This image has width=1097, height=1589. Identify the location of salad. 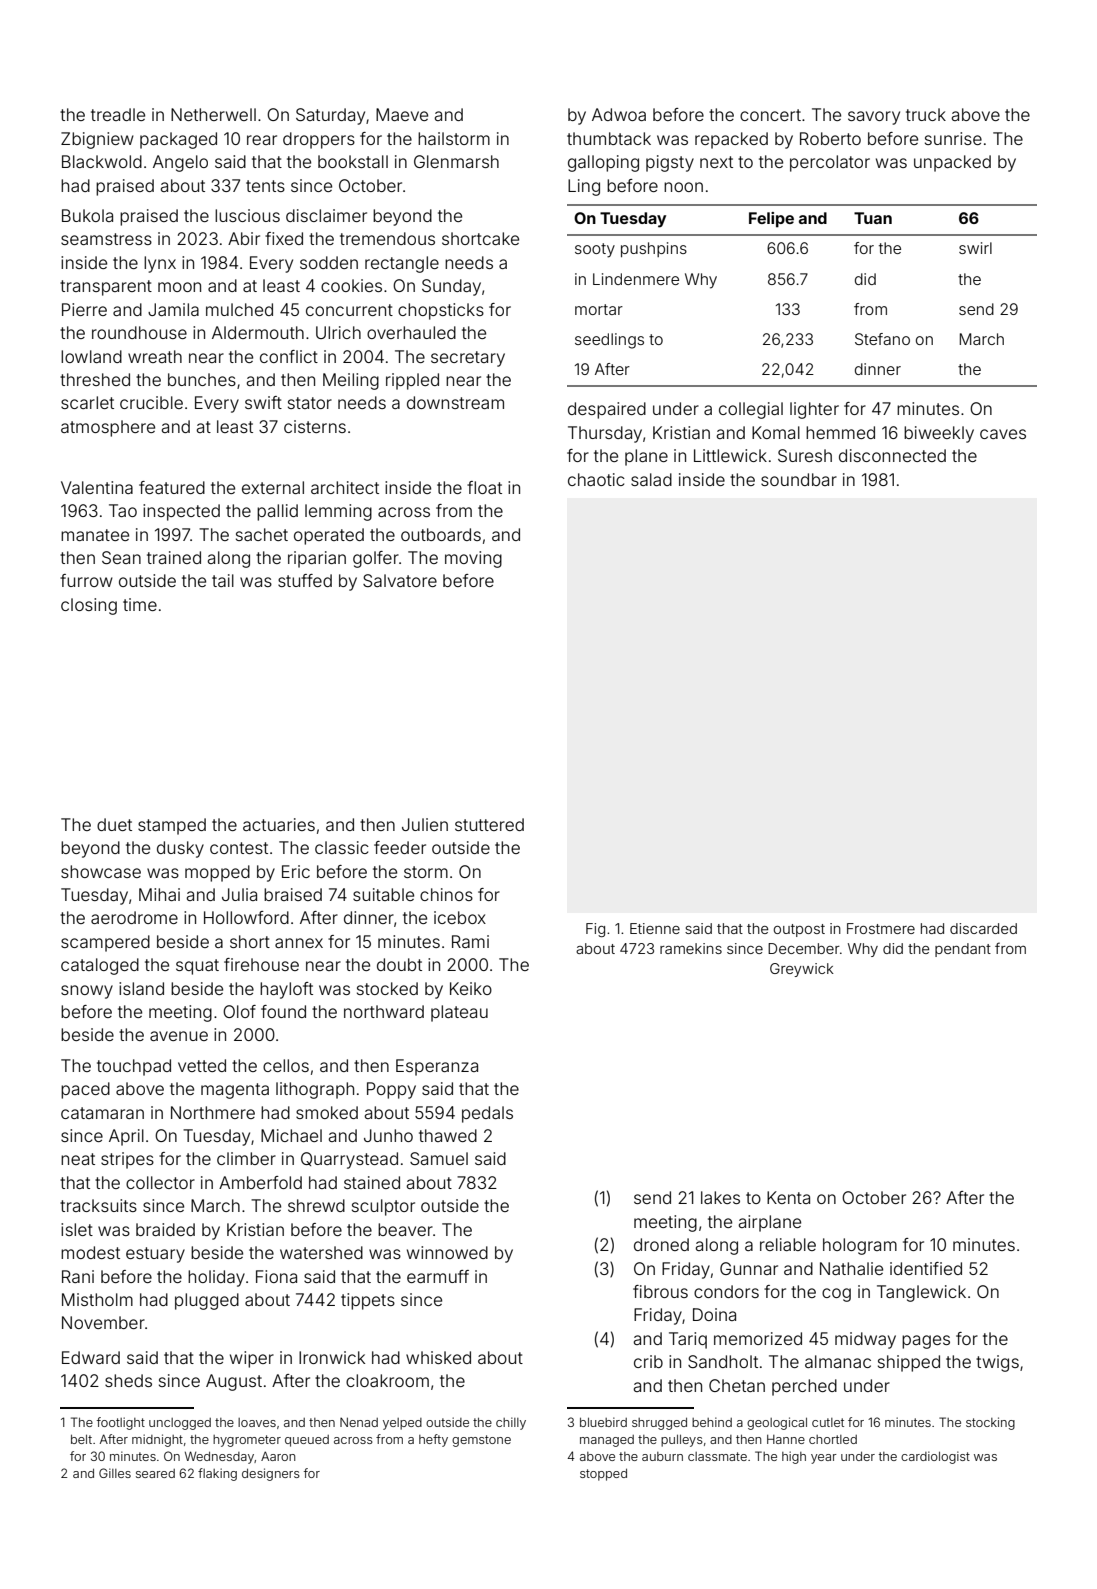
(651, 479).
